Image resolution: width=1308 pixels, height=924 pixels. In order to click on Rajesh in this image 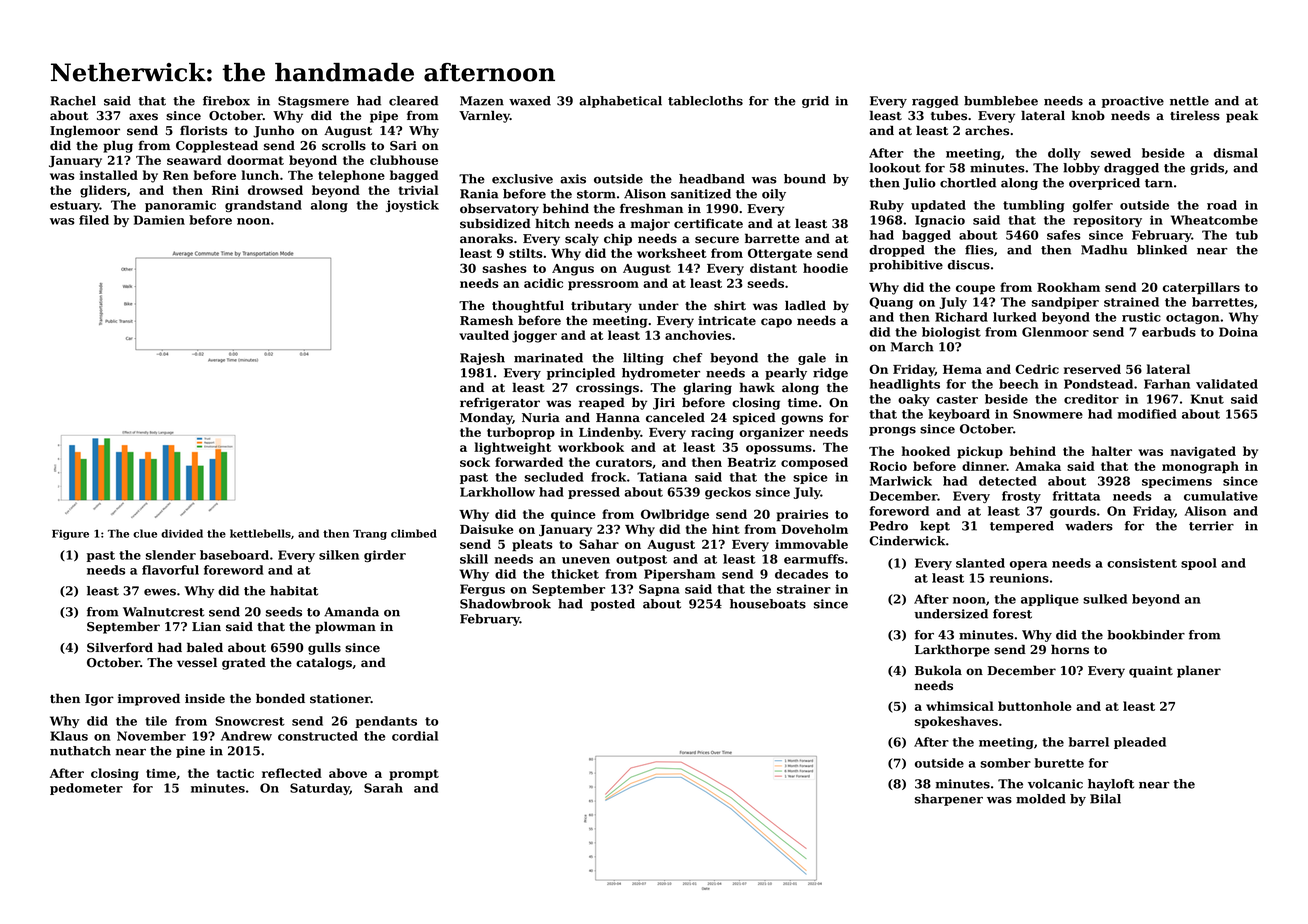, I will do `click(482, 359)`.
